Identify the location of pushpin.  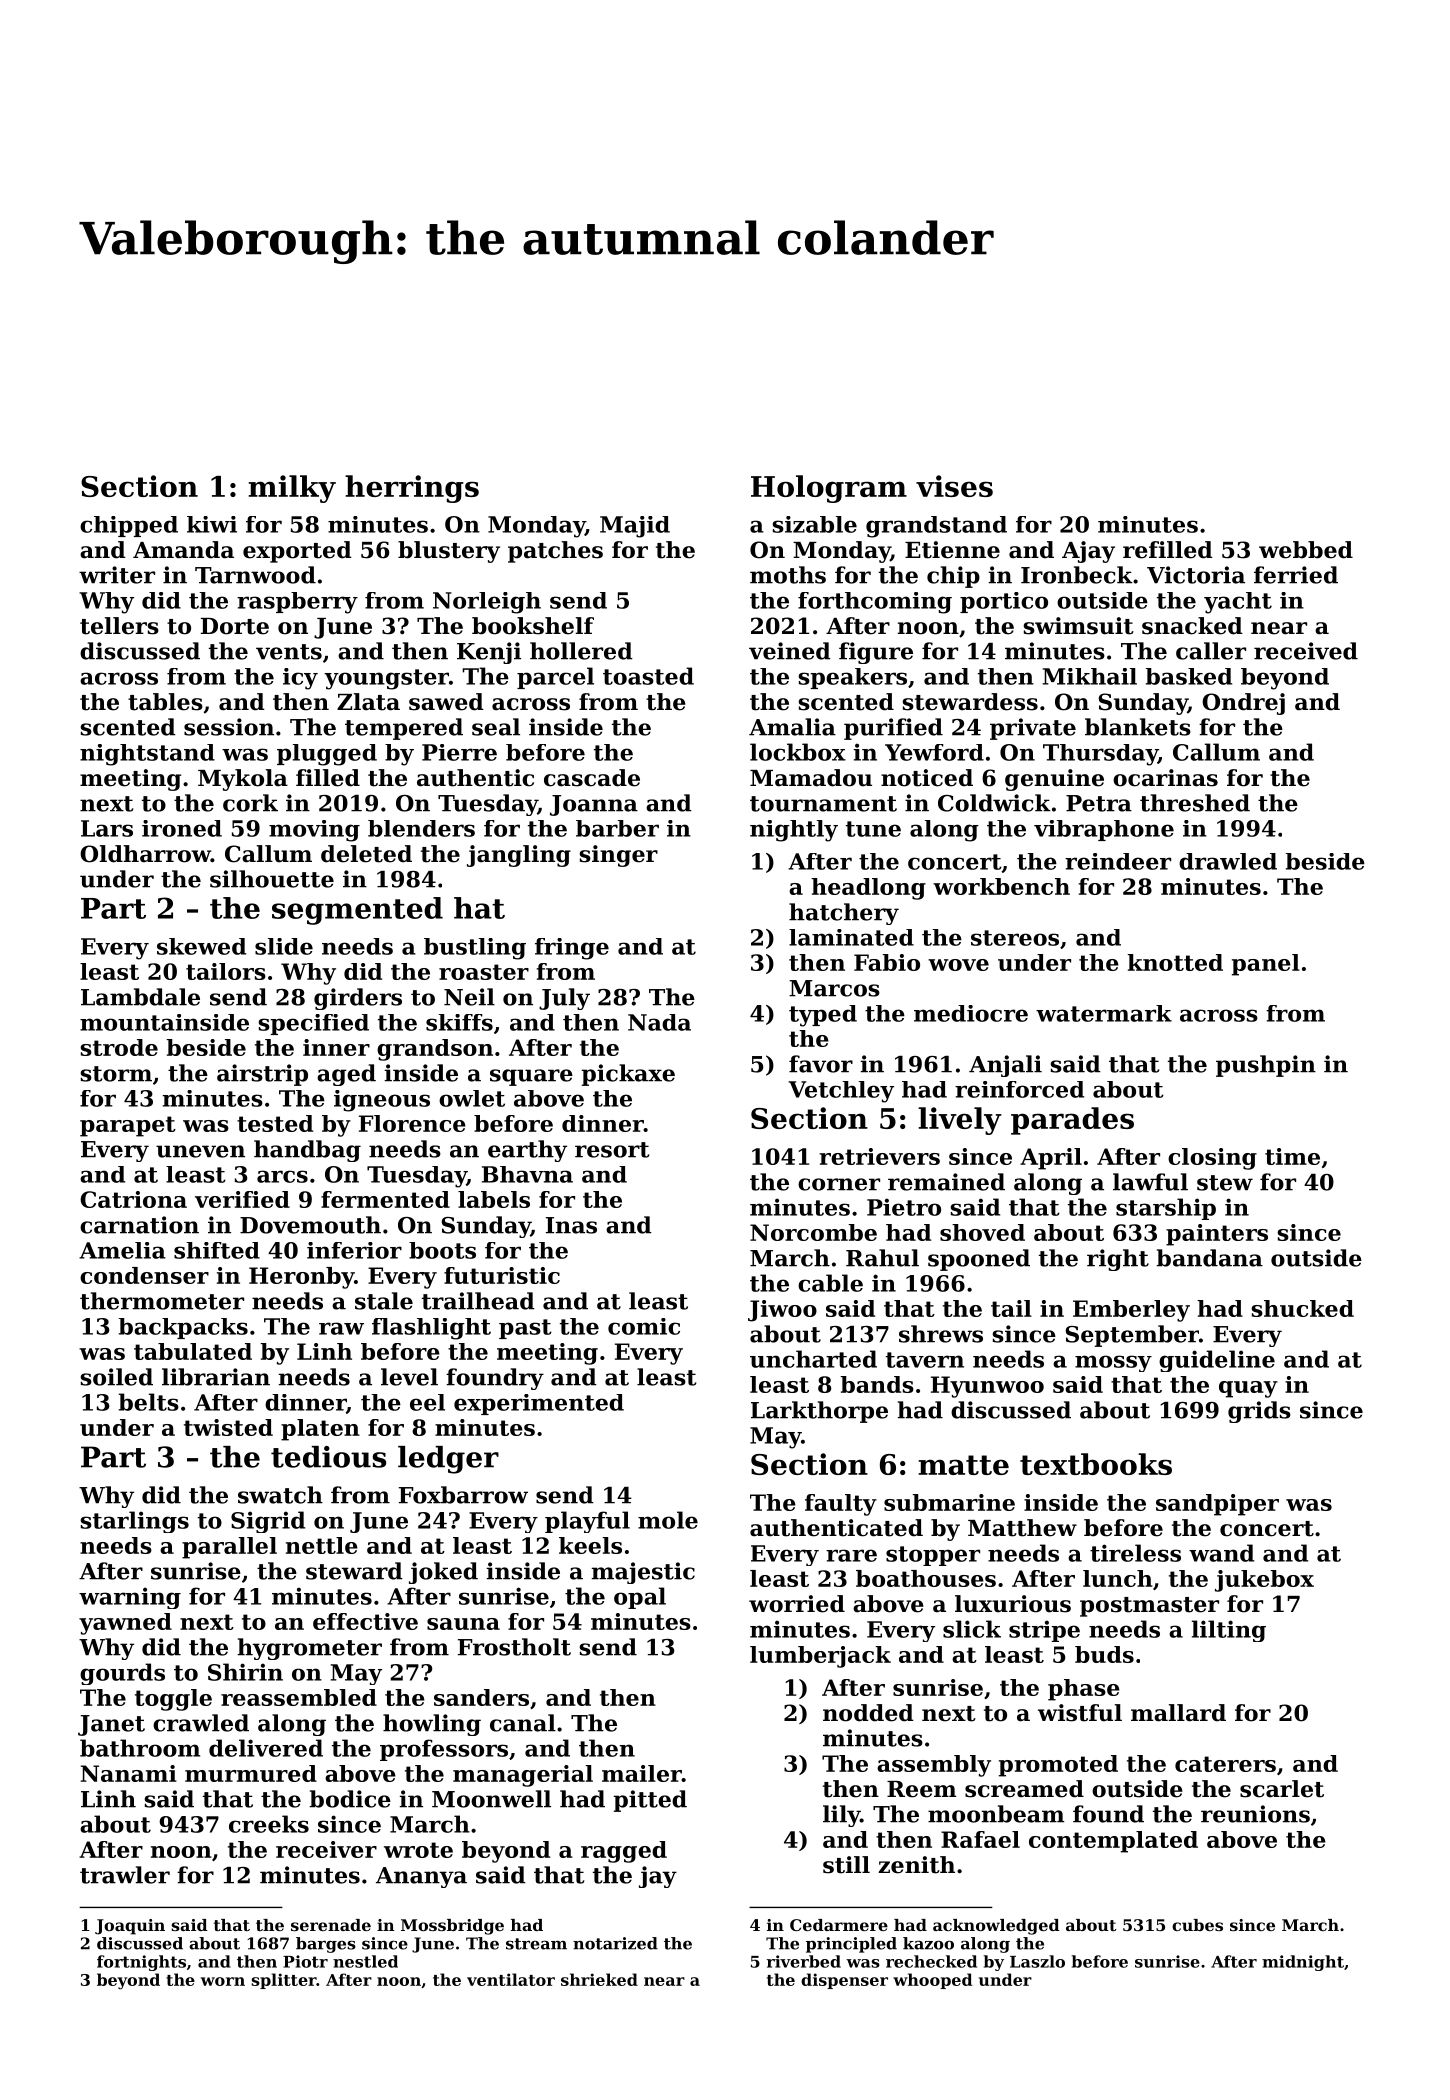
(1266, 1066).
